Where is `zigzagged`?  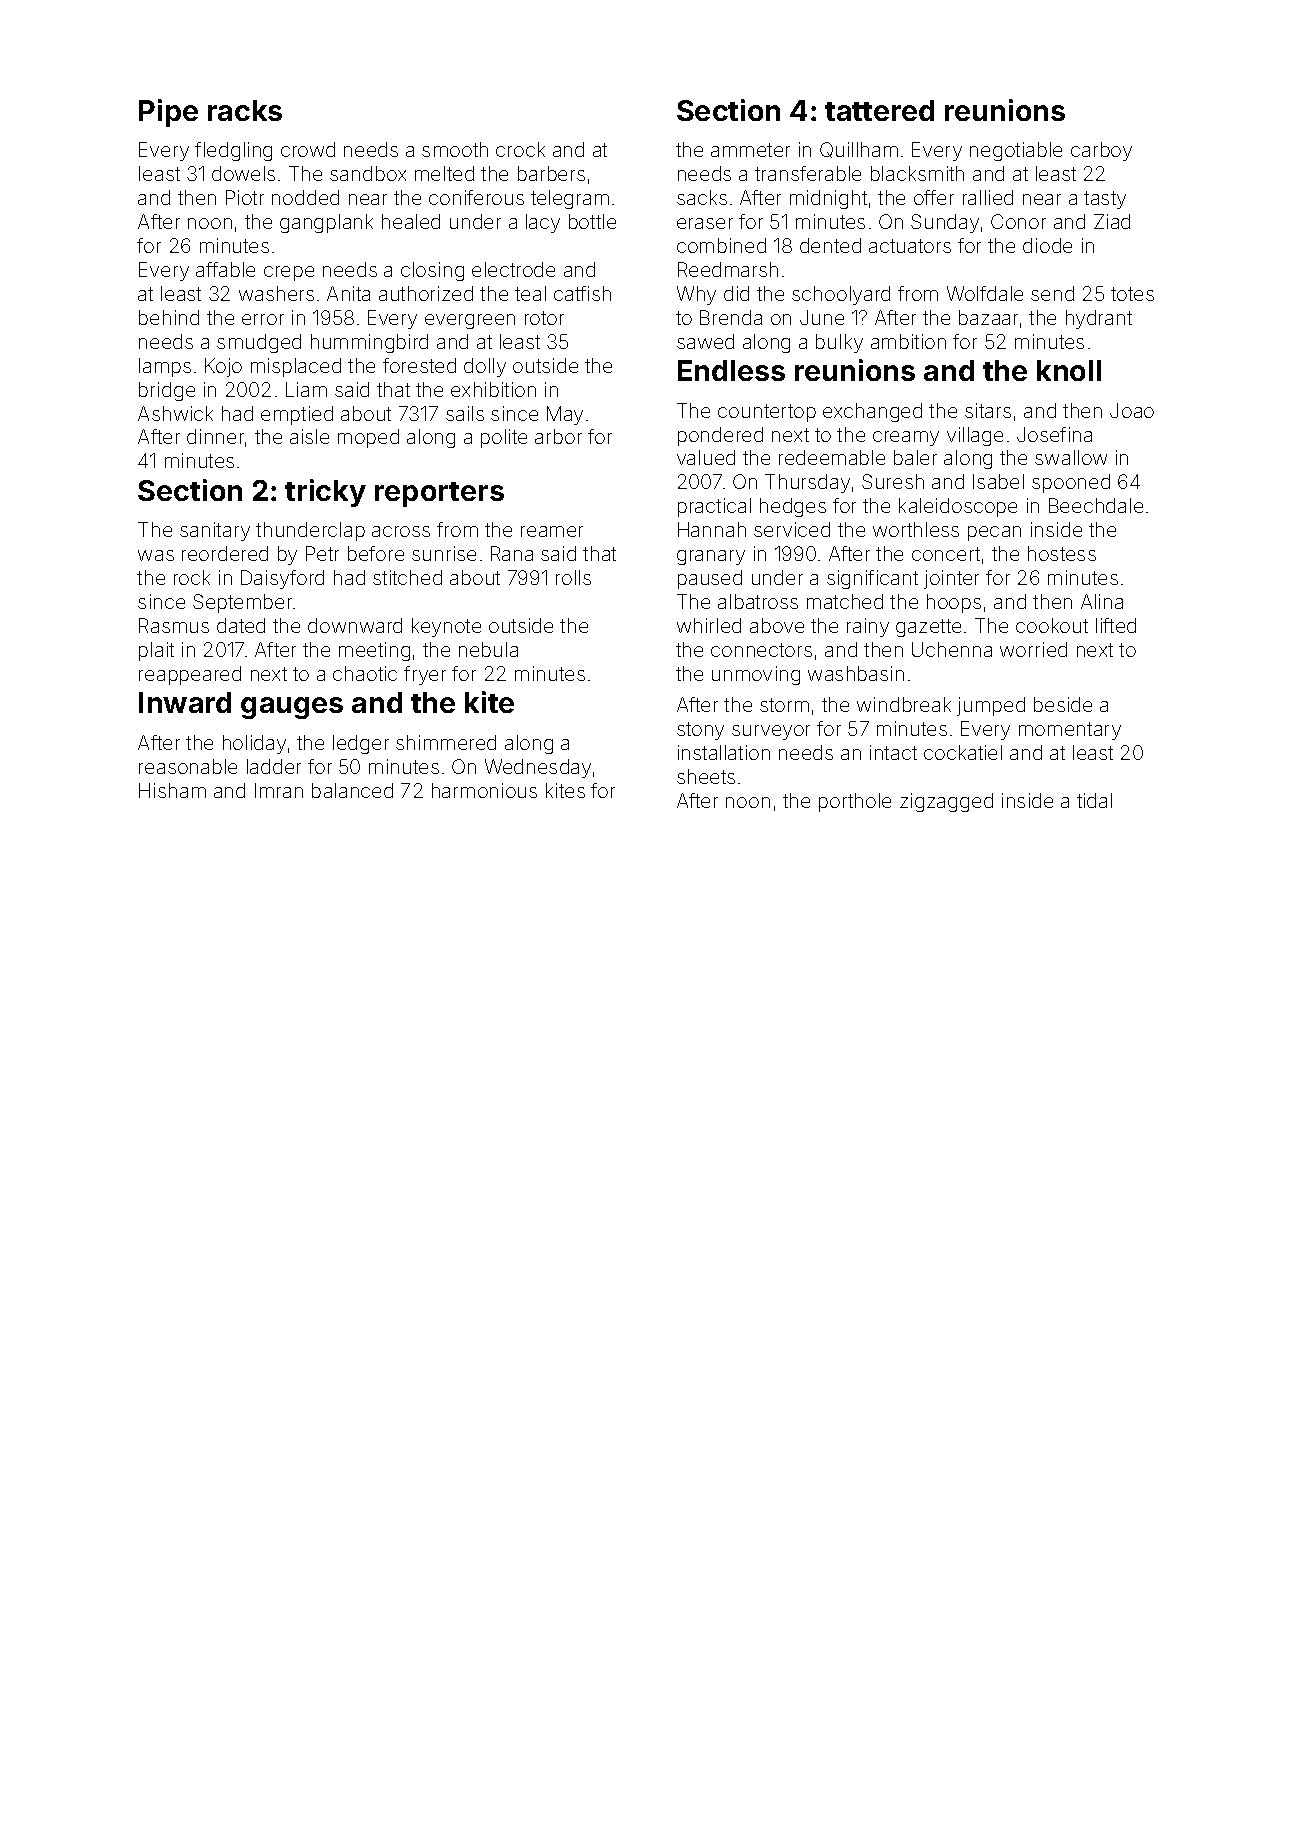
zigzagged is located at coordinates (946, 802).
